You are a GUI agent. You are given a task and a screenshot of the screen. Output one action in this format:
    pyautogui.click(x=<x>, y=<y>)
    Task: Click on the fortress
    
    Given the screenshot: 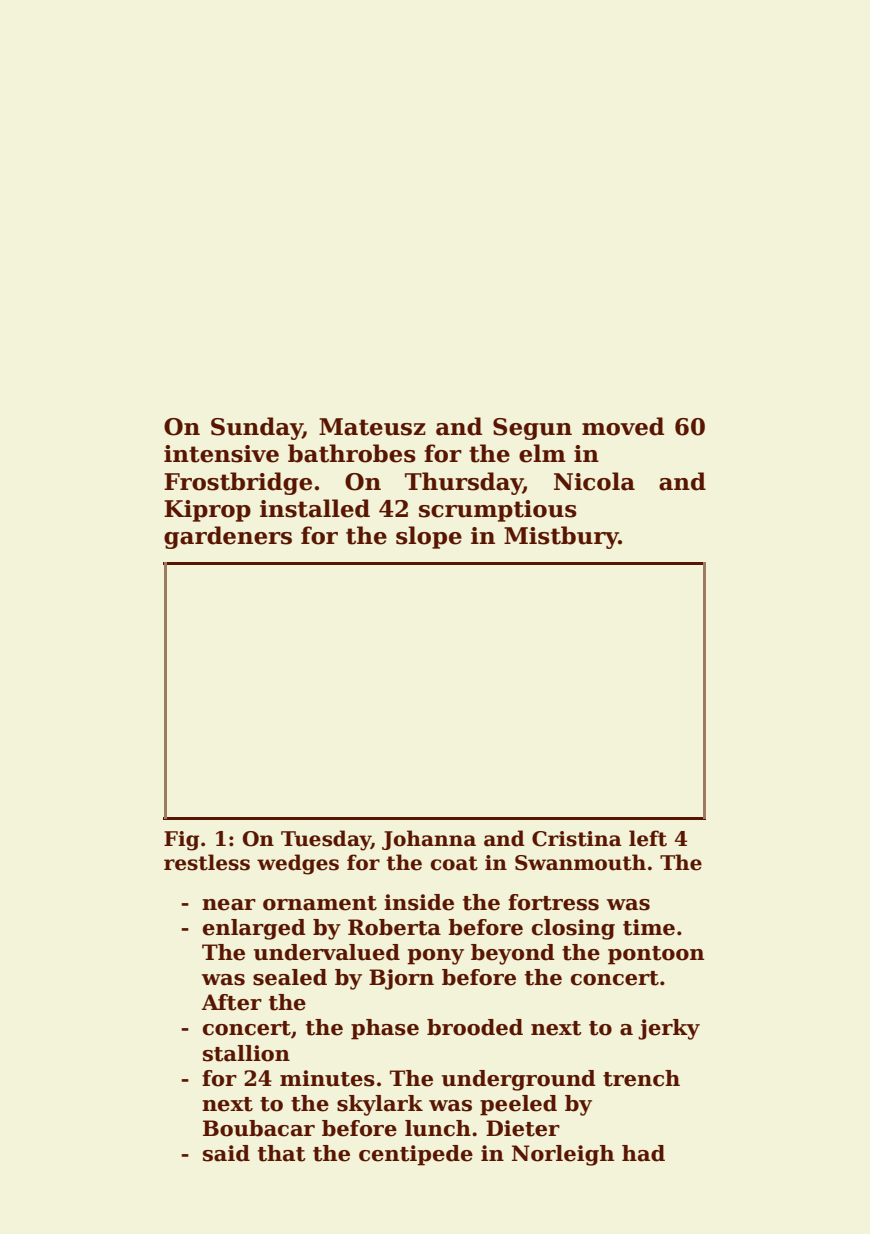 What is the action you would take?
    pyautogui.click(x=553, y=902)
